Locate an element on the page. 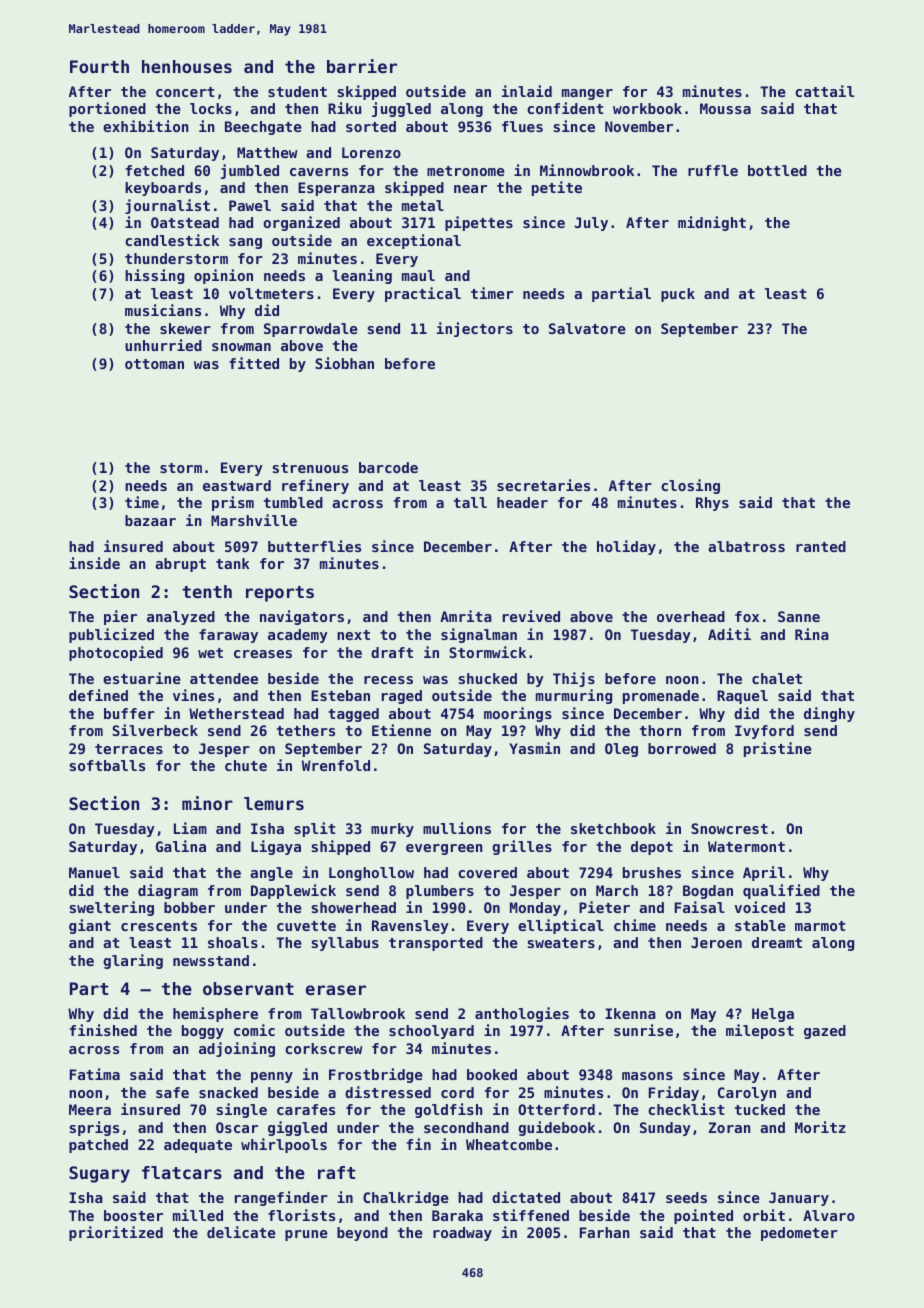  secretaries is located at coordinates (543, 485).
